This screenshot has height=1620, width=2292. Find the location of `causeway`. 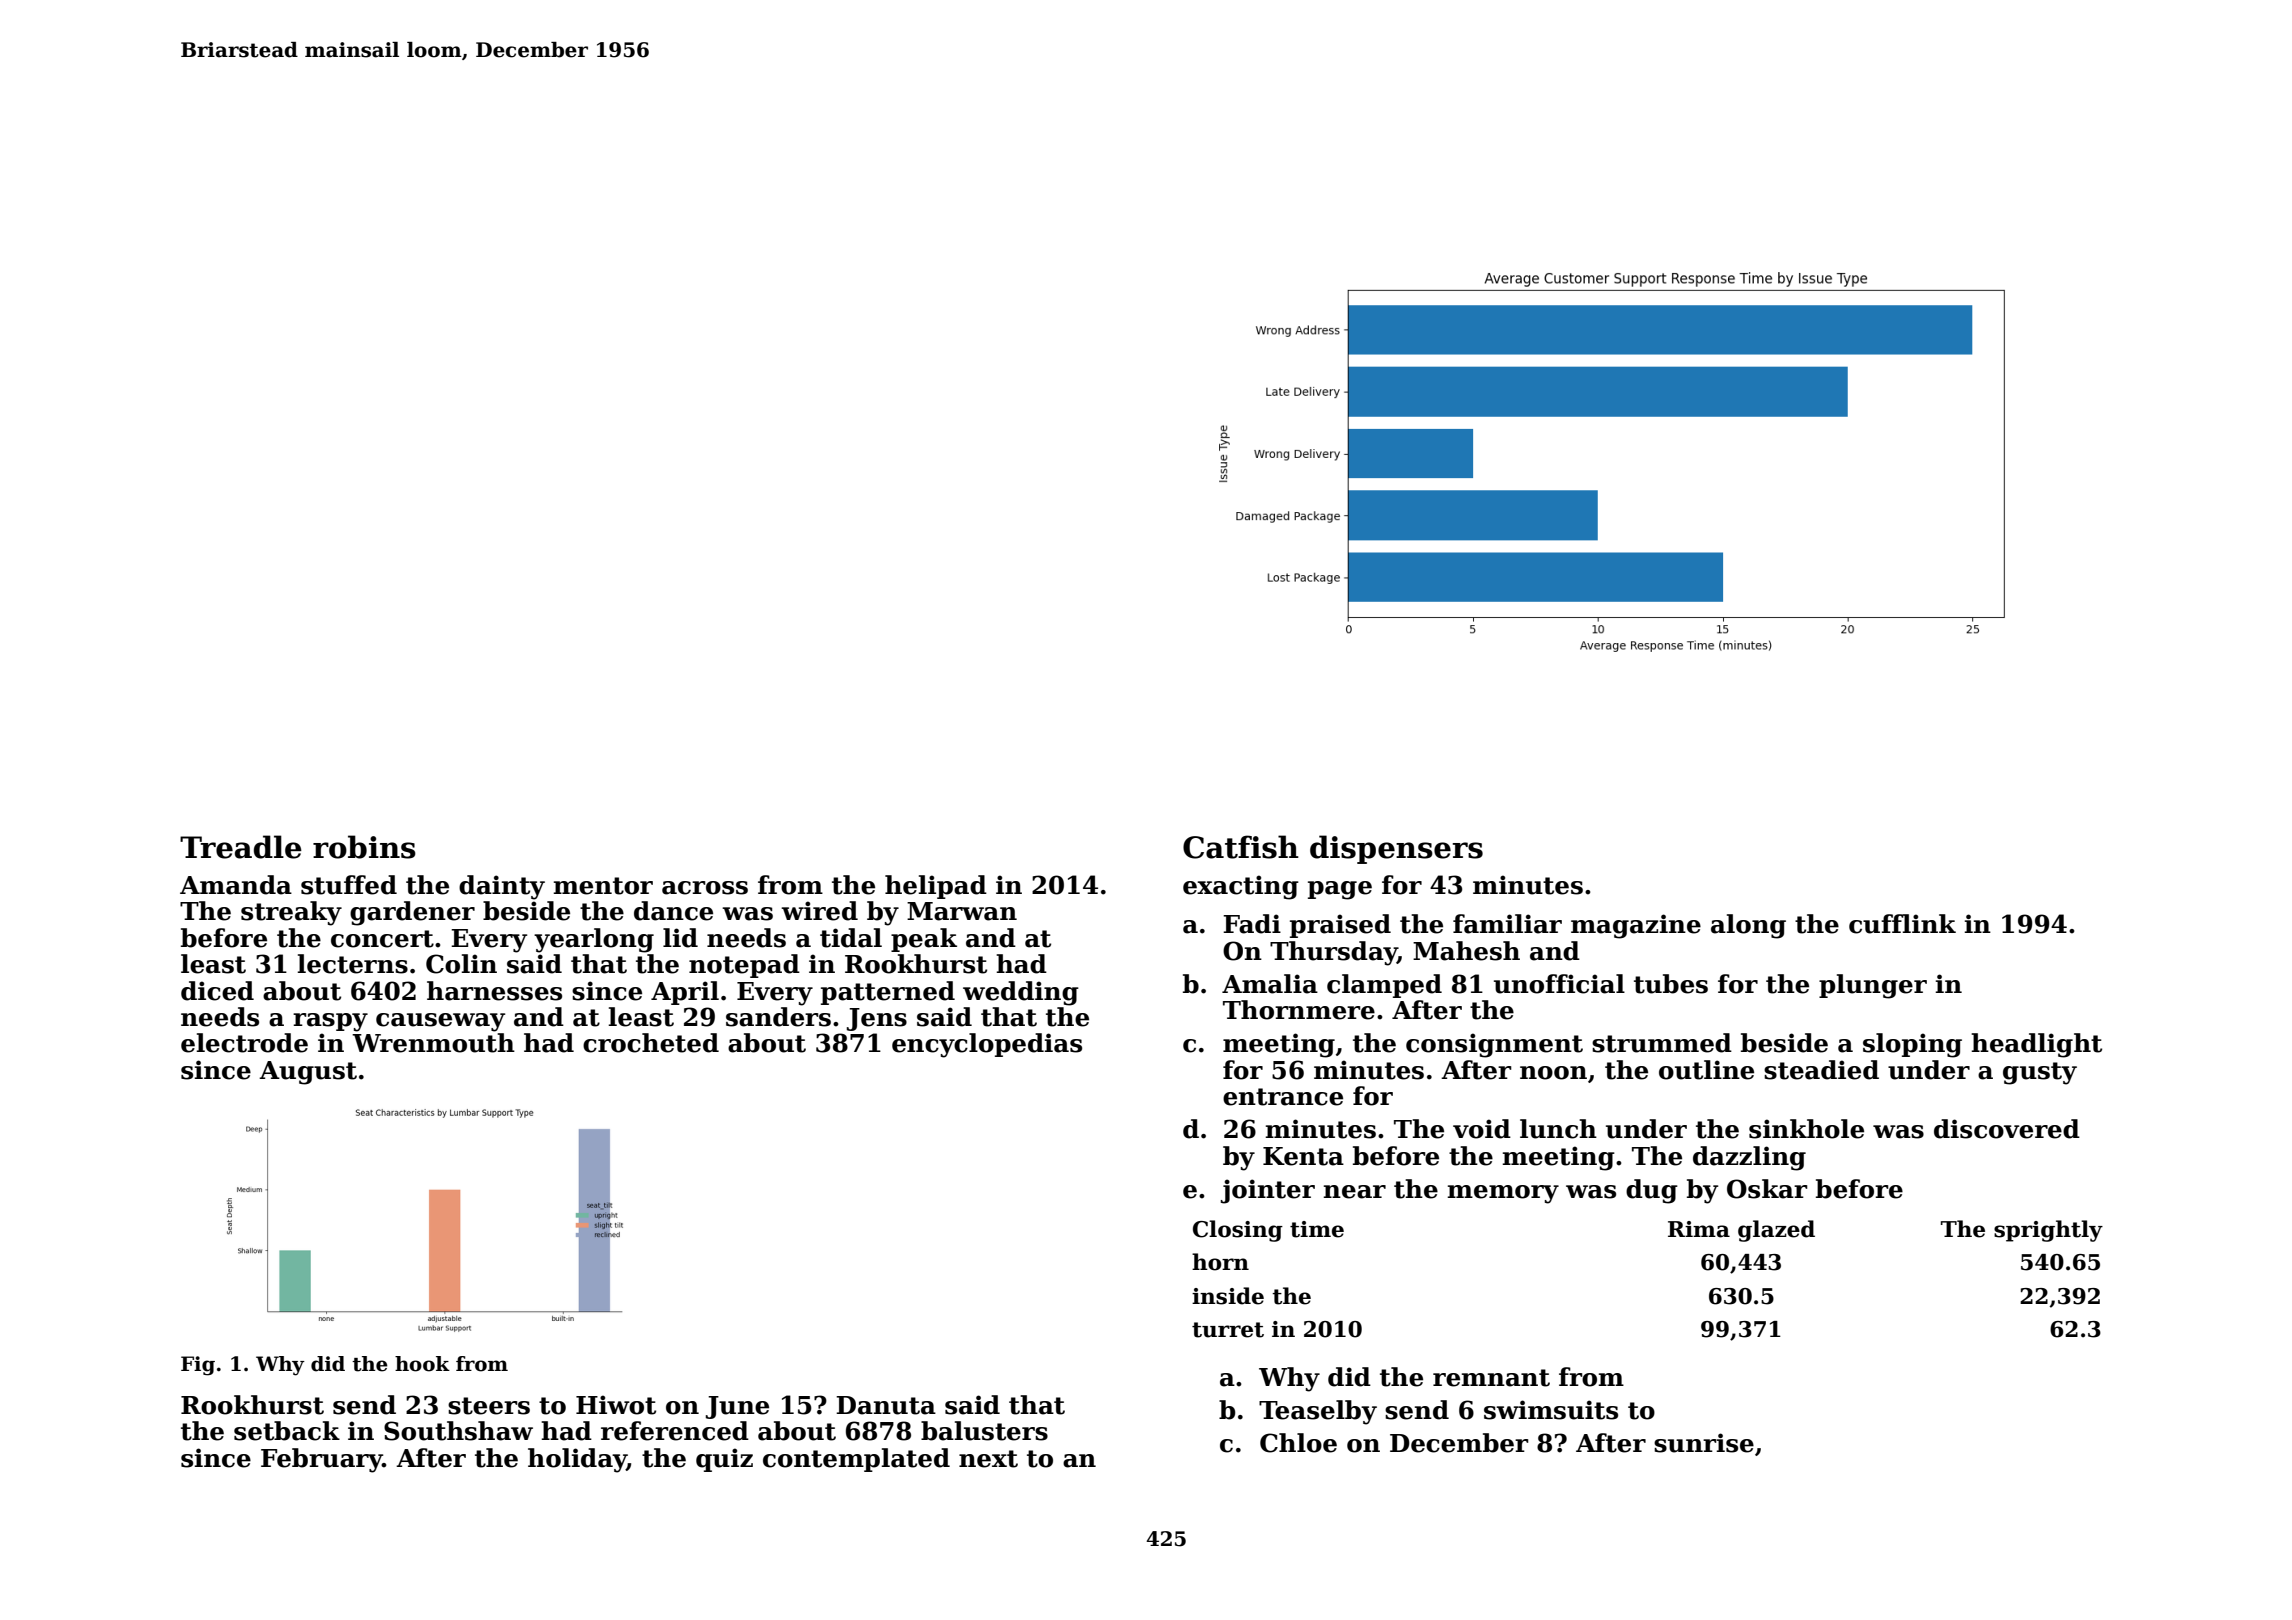

causeway is located at coordinates (440, 1022).
